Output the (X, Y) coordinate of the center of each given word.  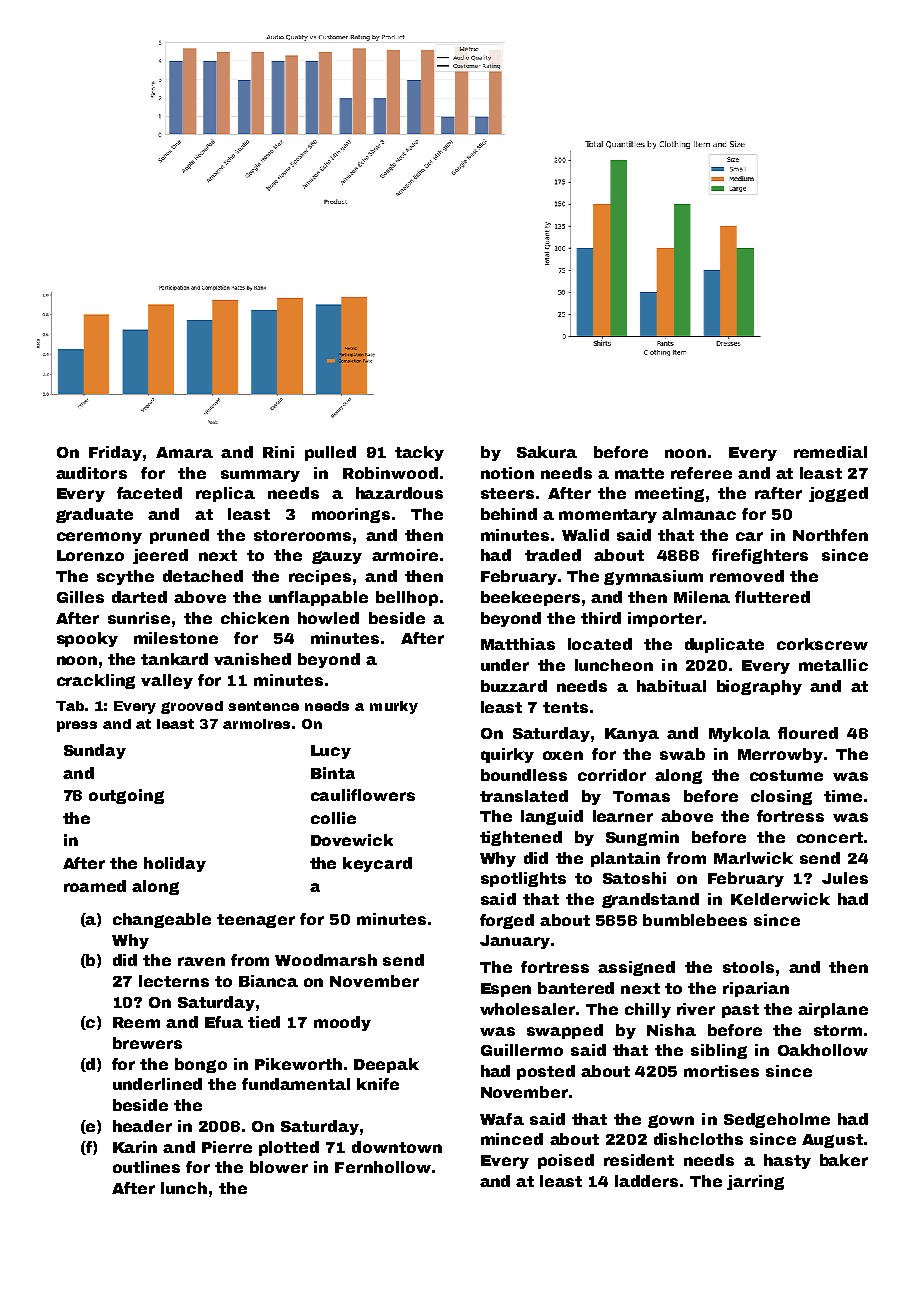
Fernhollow (383, 1167)
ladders (646, 1181)
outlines (146, 1167)
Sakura (547, 452)
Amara (184, 452)
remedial (830, 452)
